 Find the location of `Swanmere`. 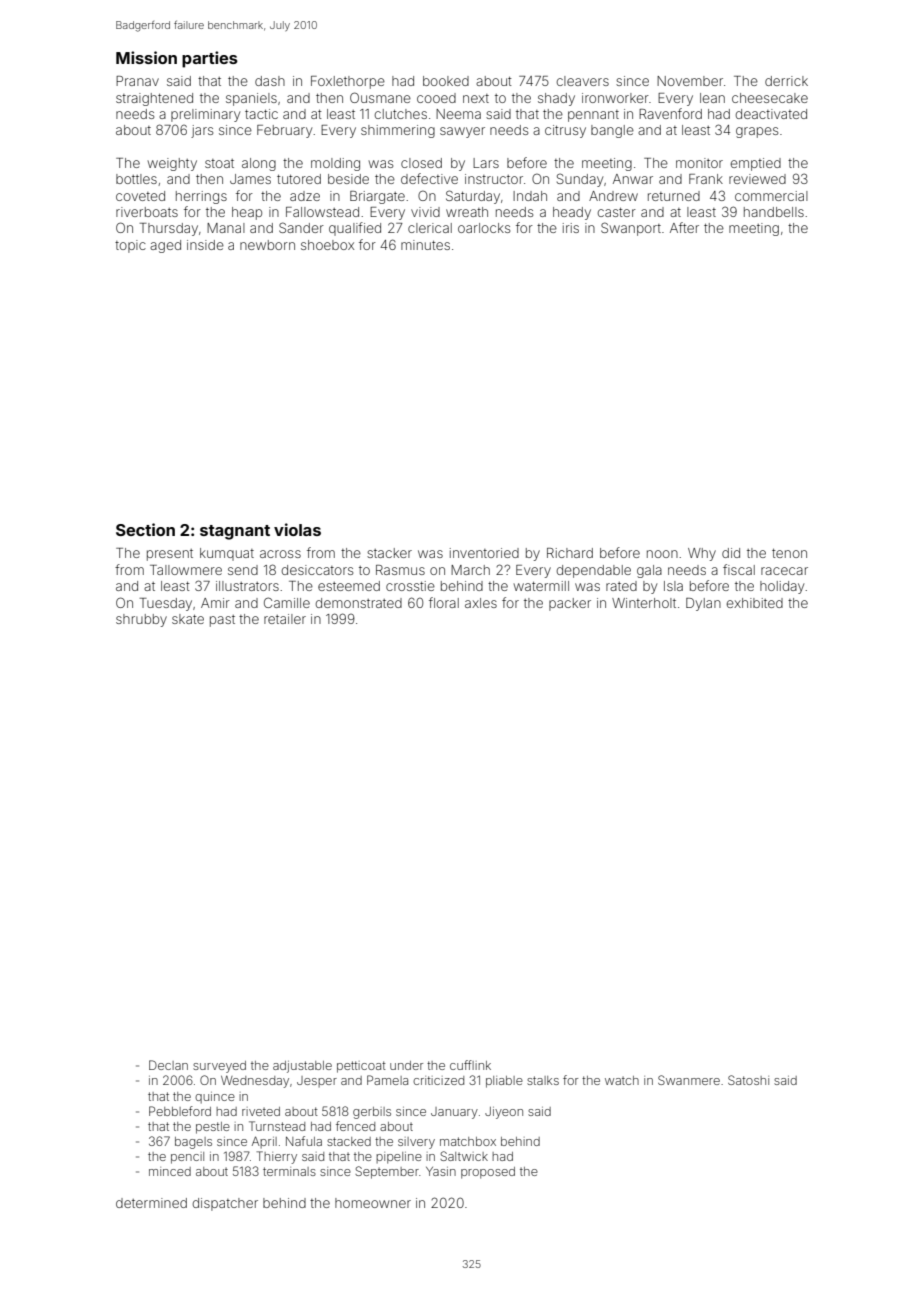

Swanmere is located at coordinates (689, 1080).
